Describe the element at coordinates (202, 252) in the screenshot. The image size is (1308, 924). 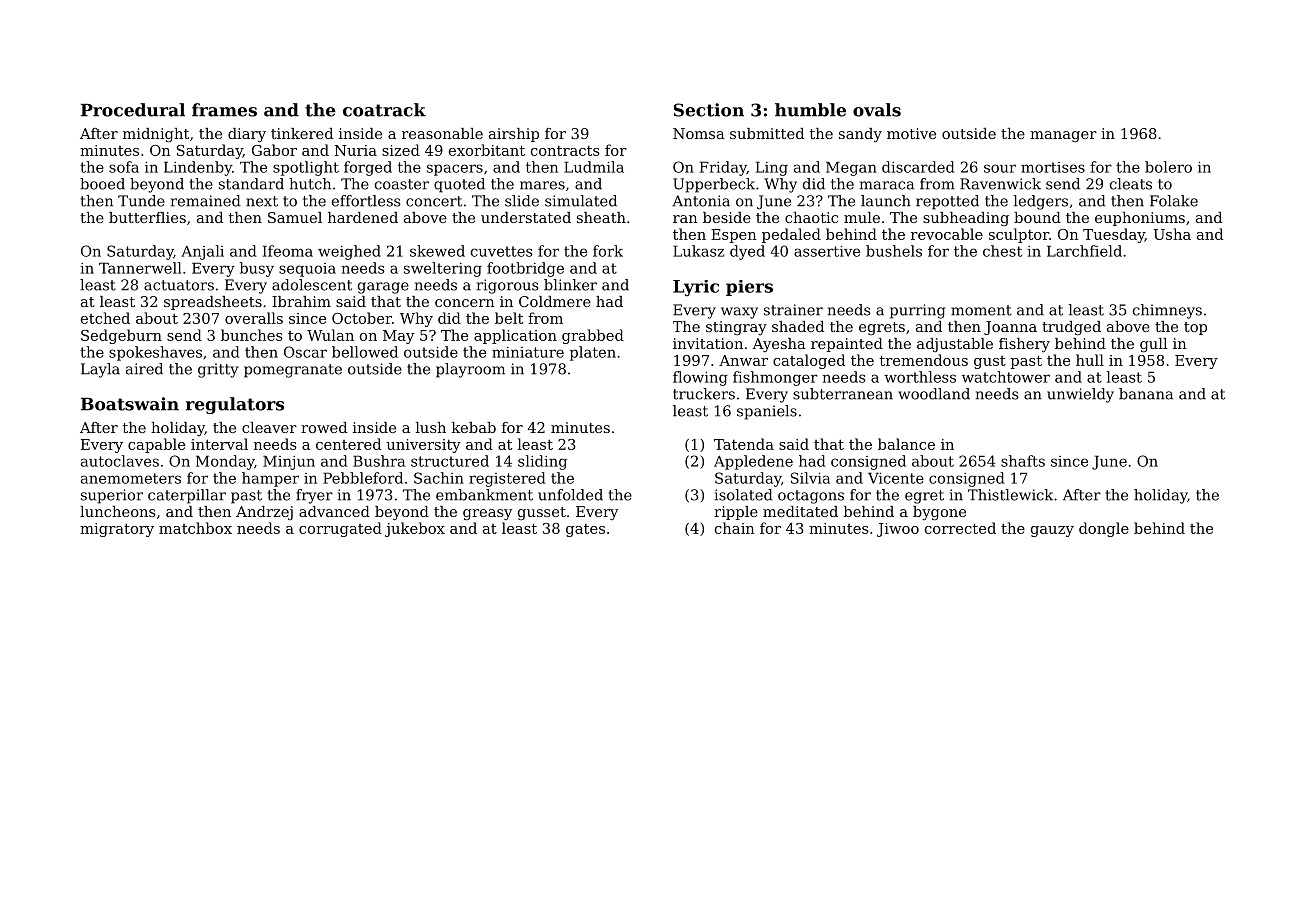
I see `Anjali` at that location.
